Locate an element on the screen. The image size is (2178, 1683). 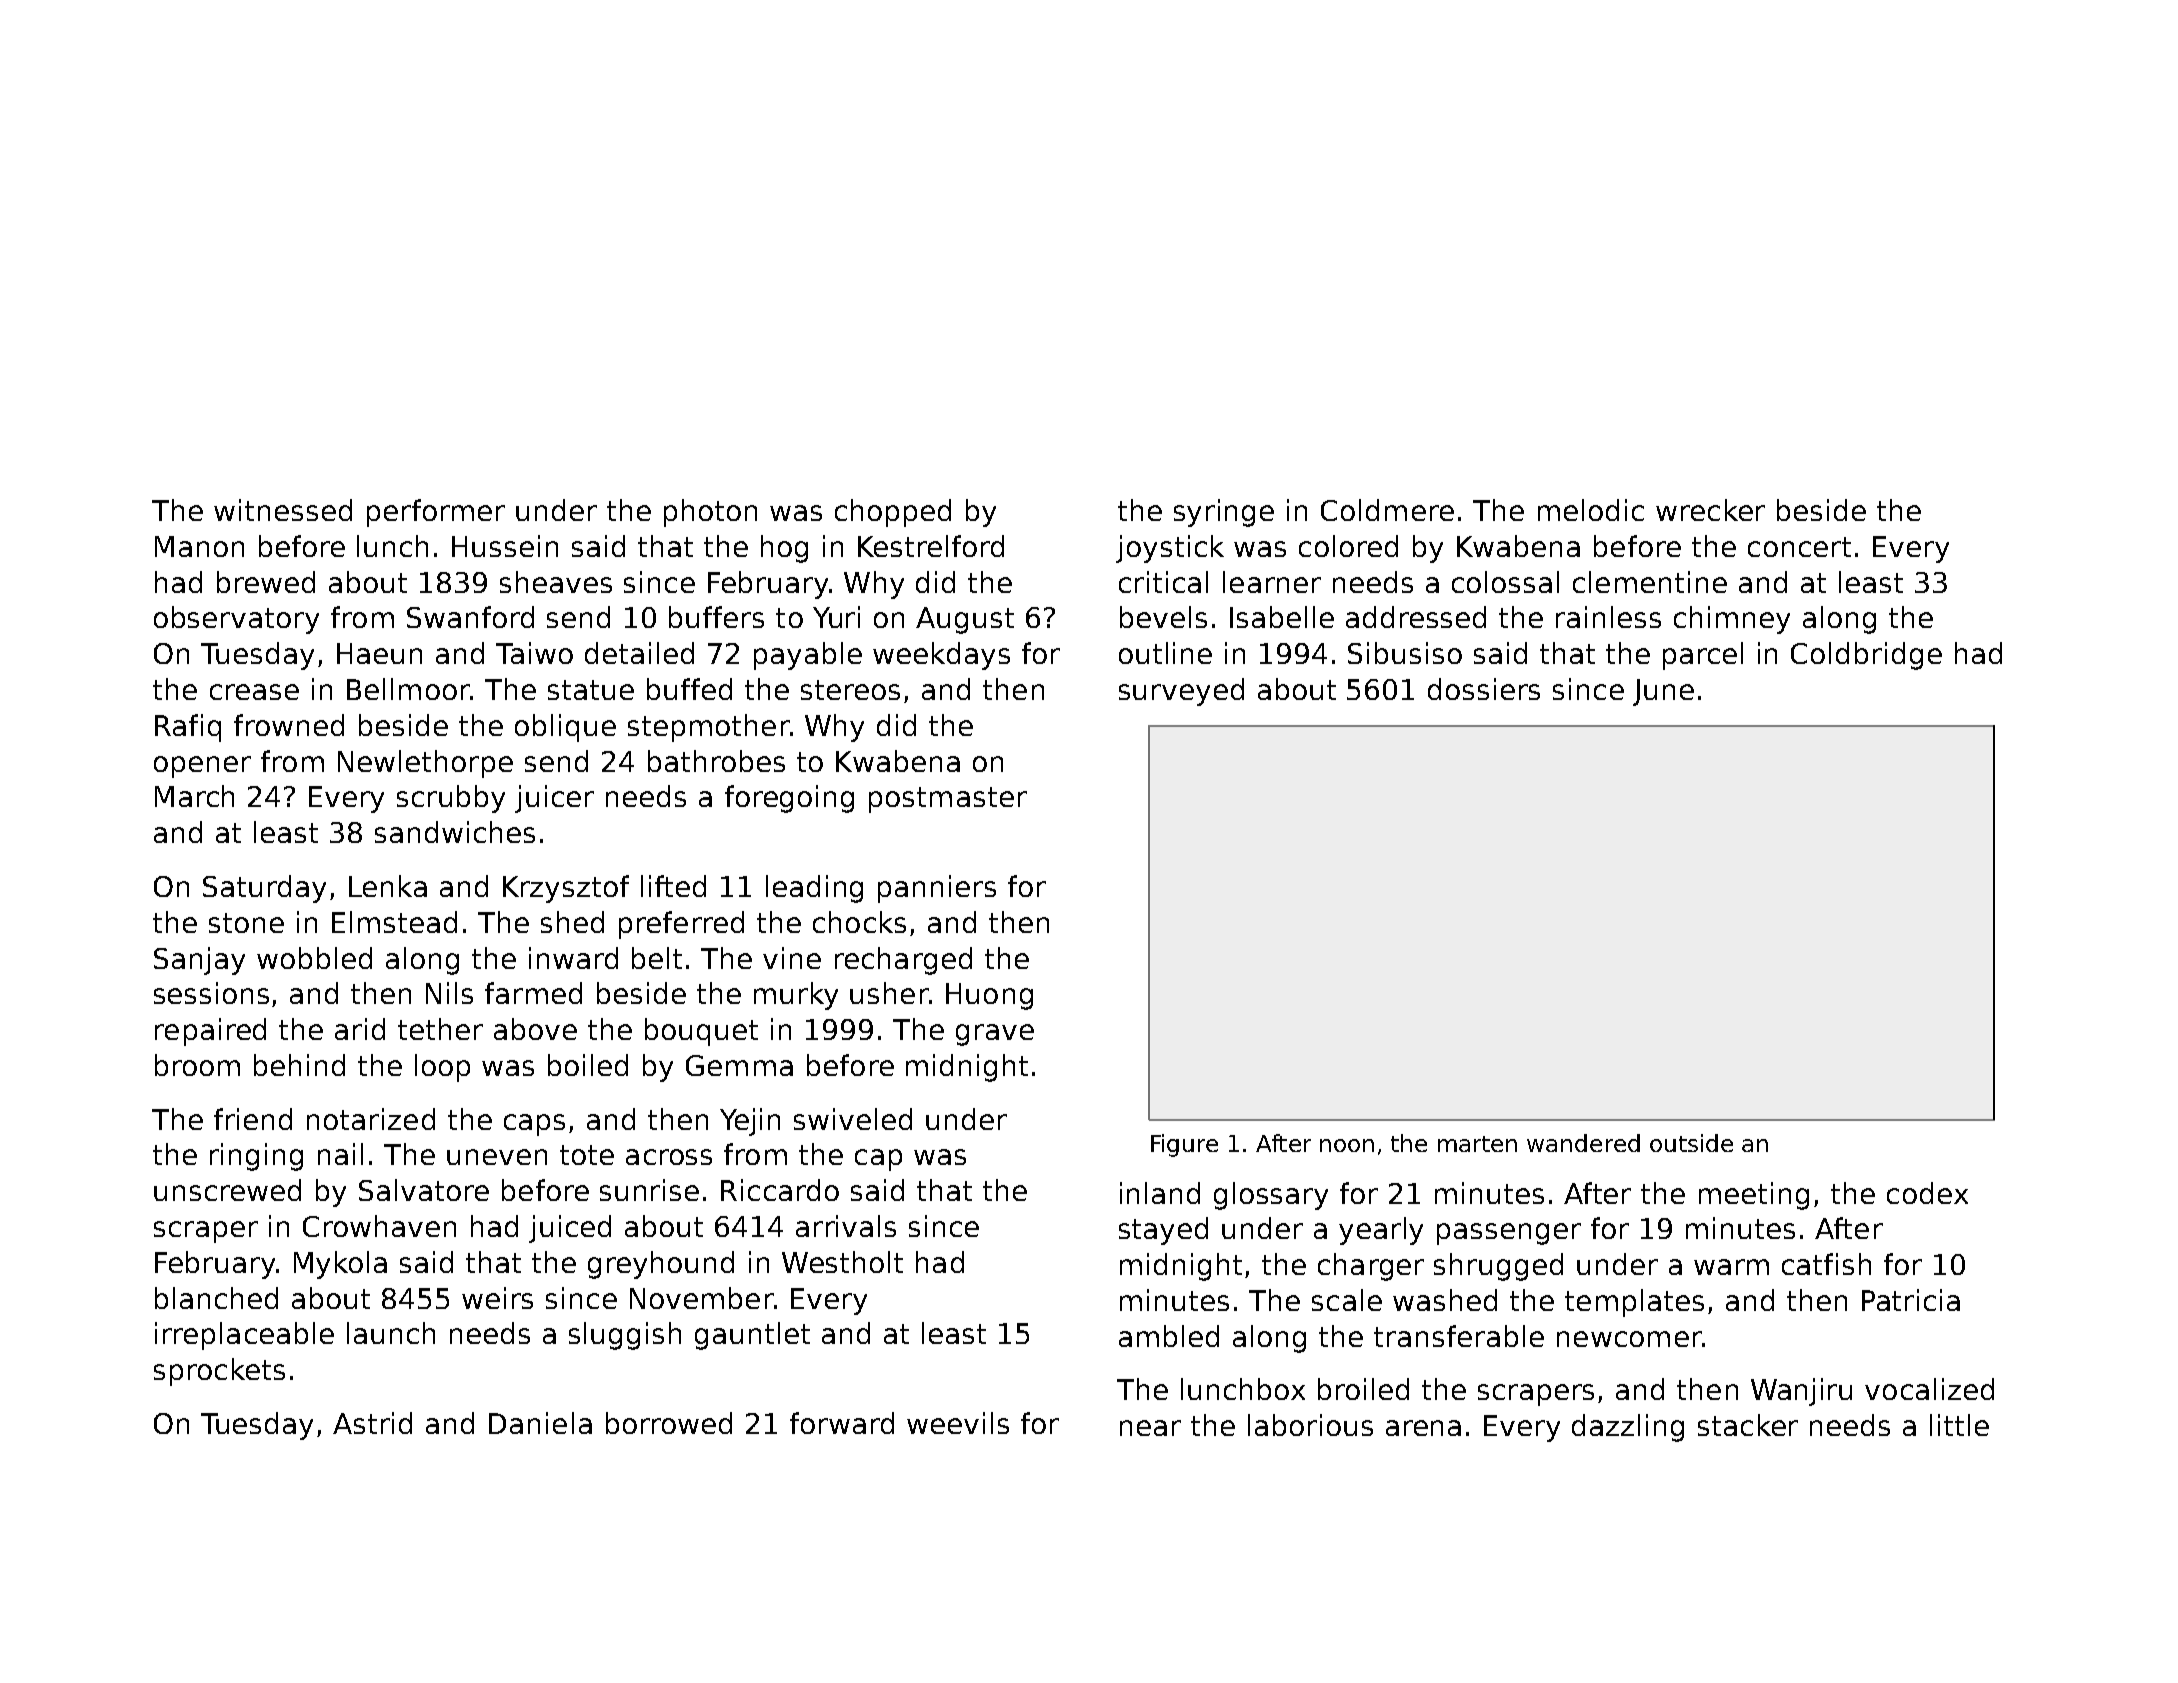
witnessed is located at coordinates (283, 510).
